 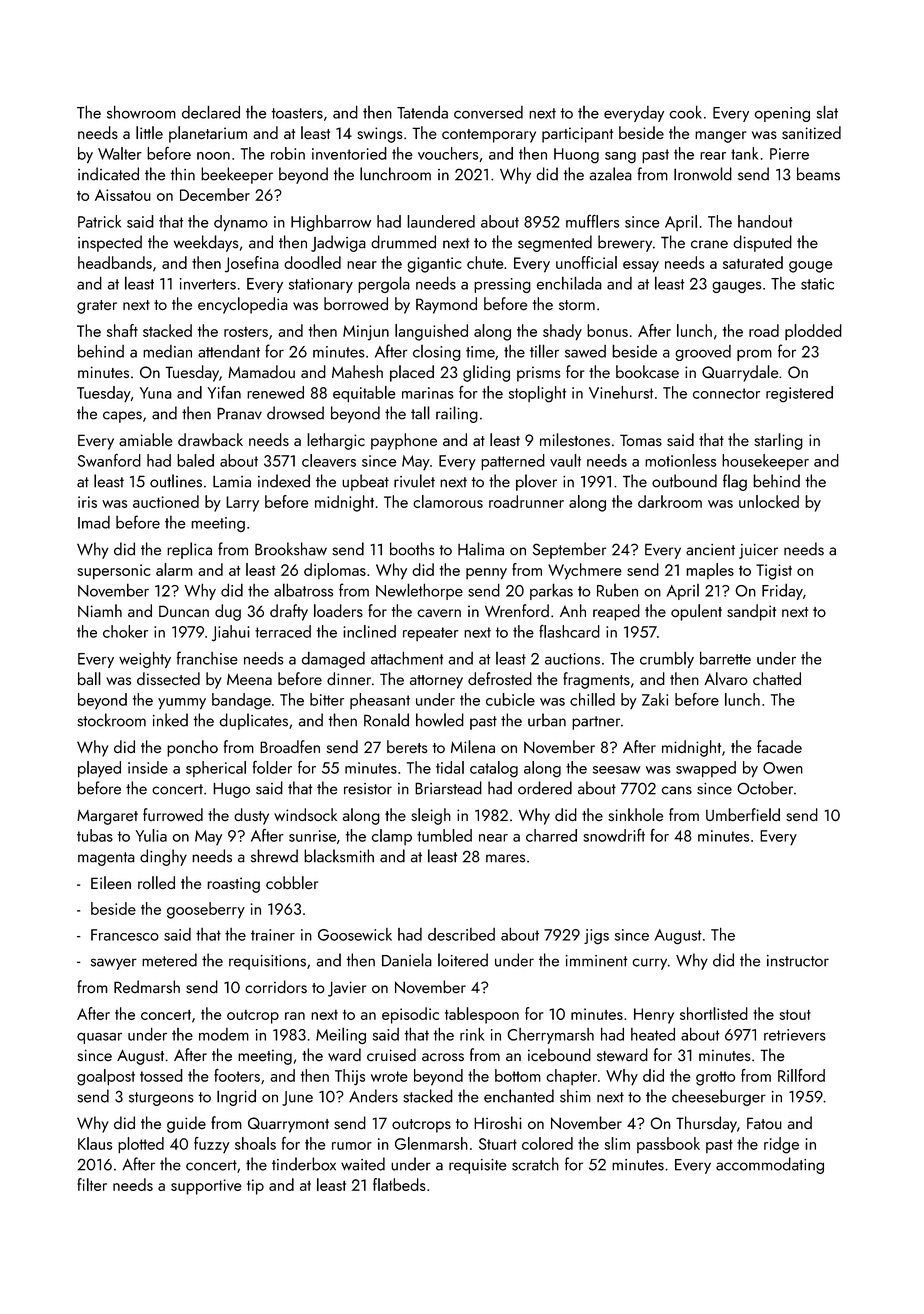 I want to click on quasar, so click(x=99, y=1038).
